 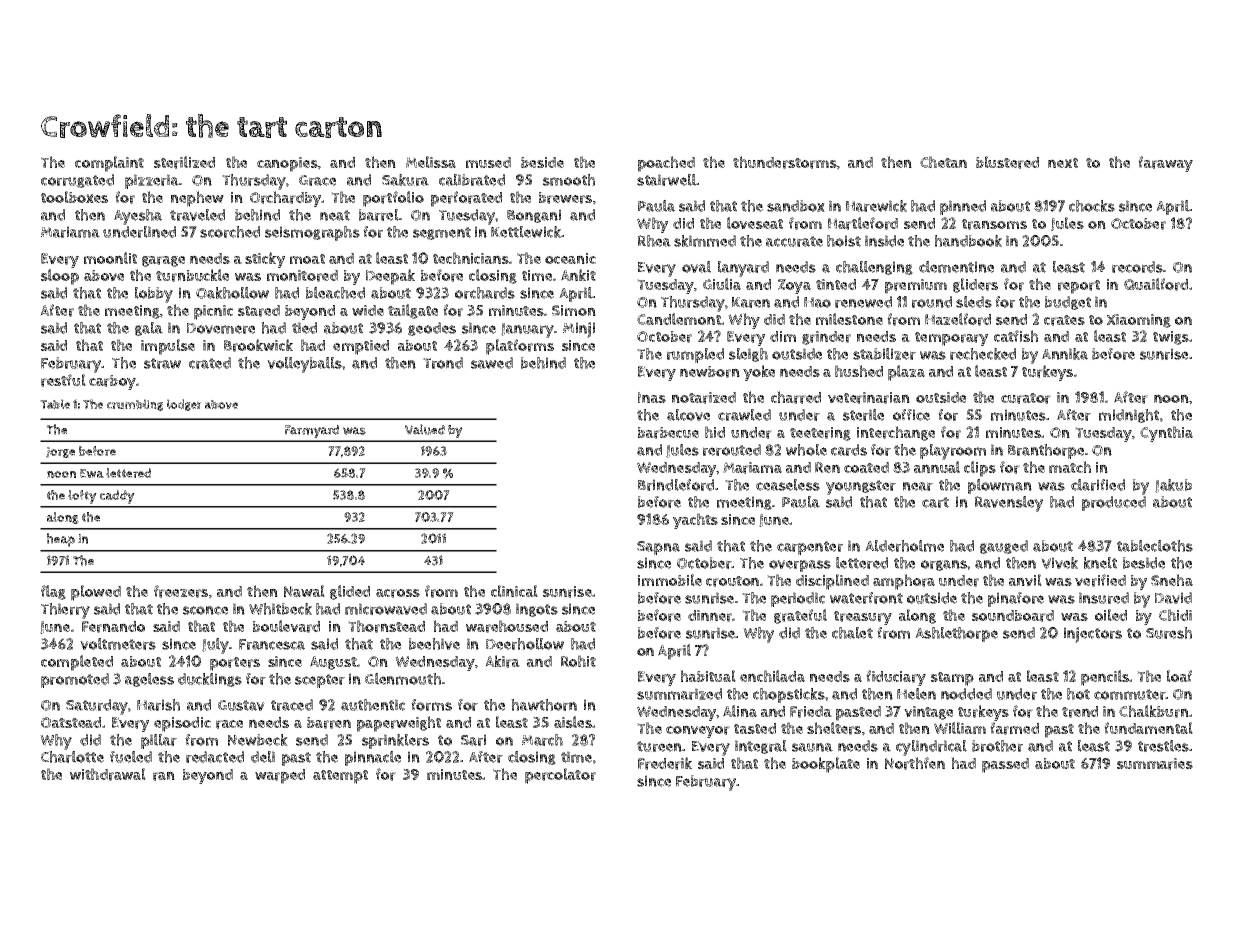 I want to click on canopies, so click(x=287, y=164).
